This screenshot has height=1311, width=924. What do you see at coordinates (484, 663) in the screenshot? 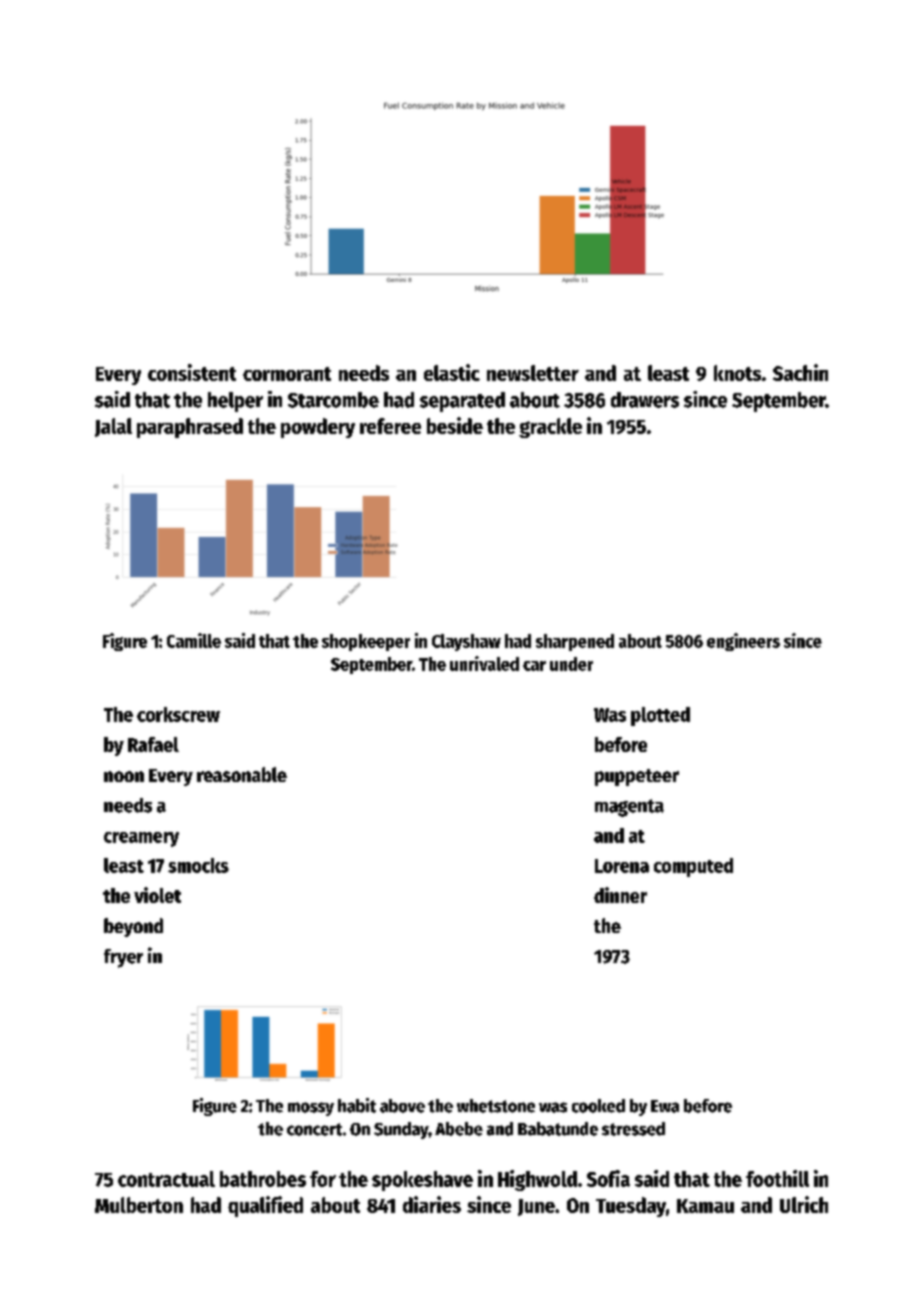
I see `unrivaled` at bounding box center [484, 663].
